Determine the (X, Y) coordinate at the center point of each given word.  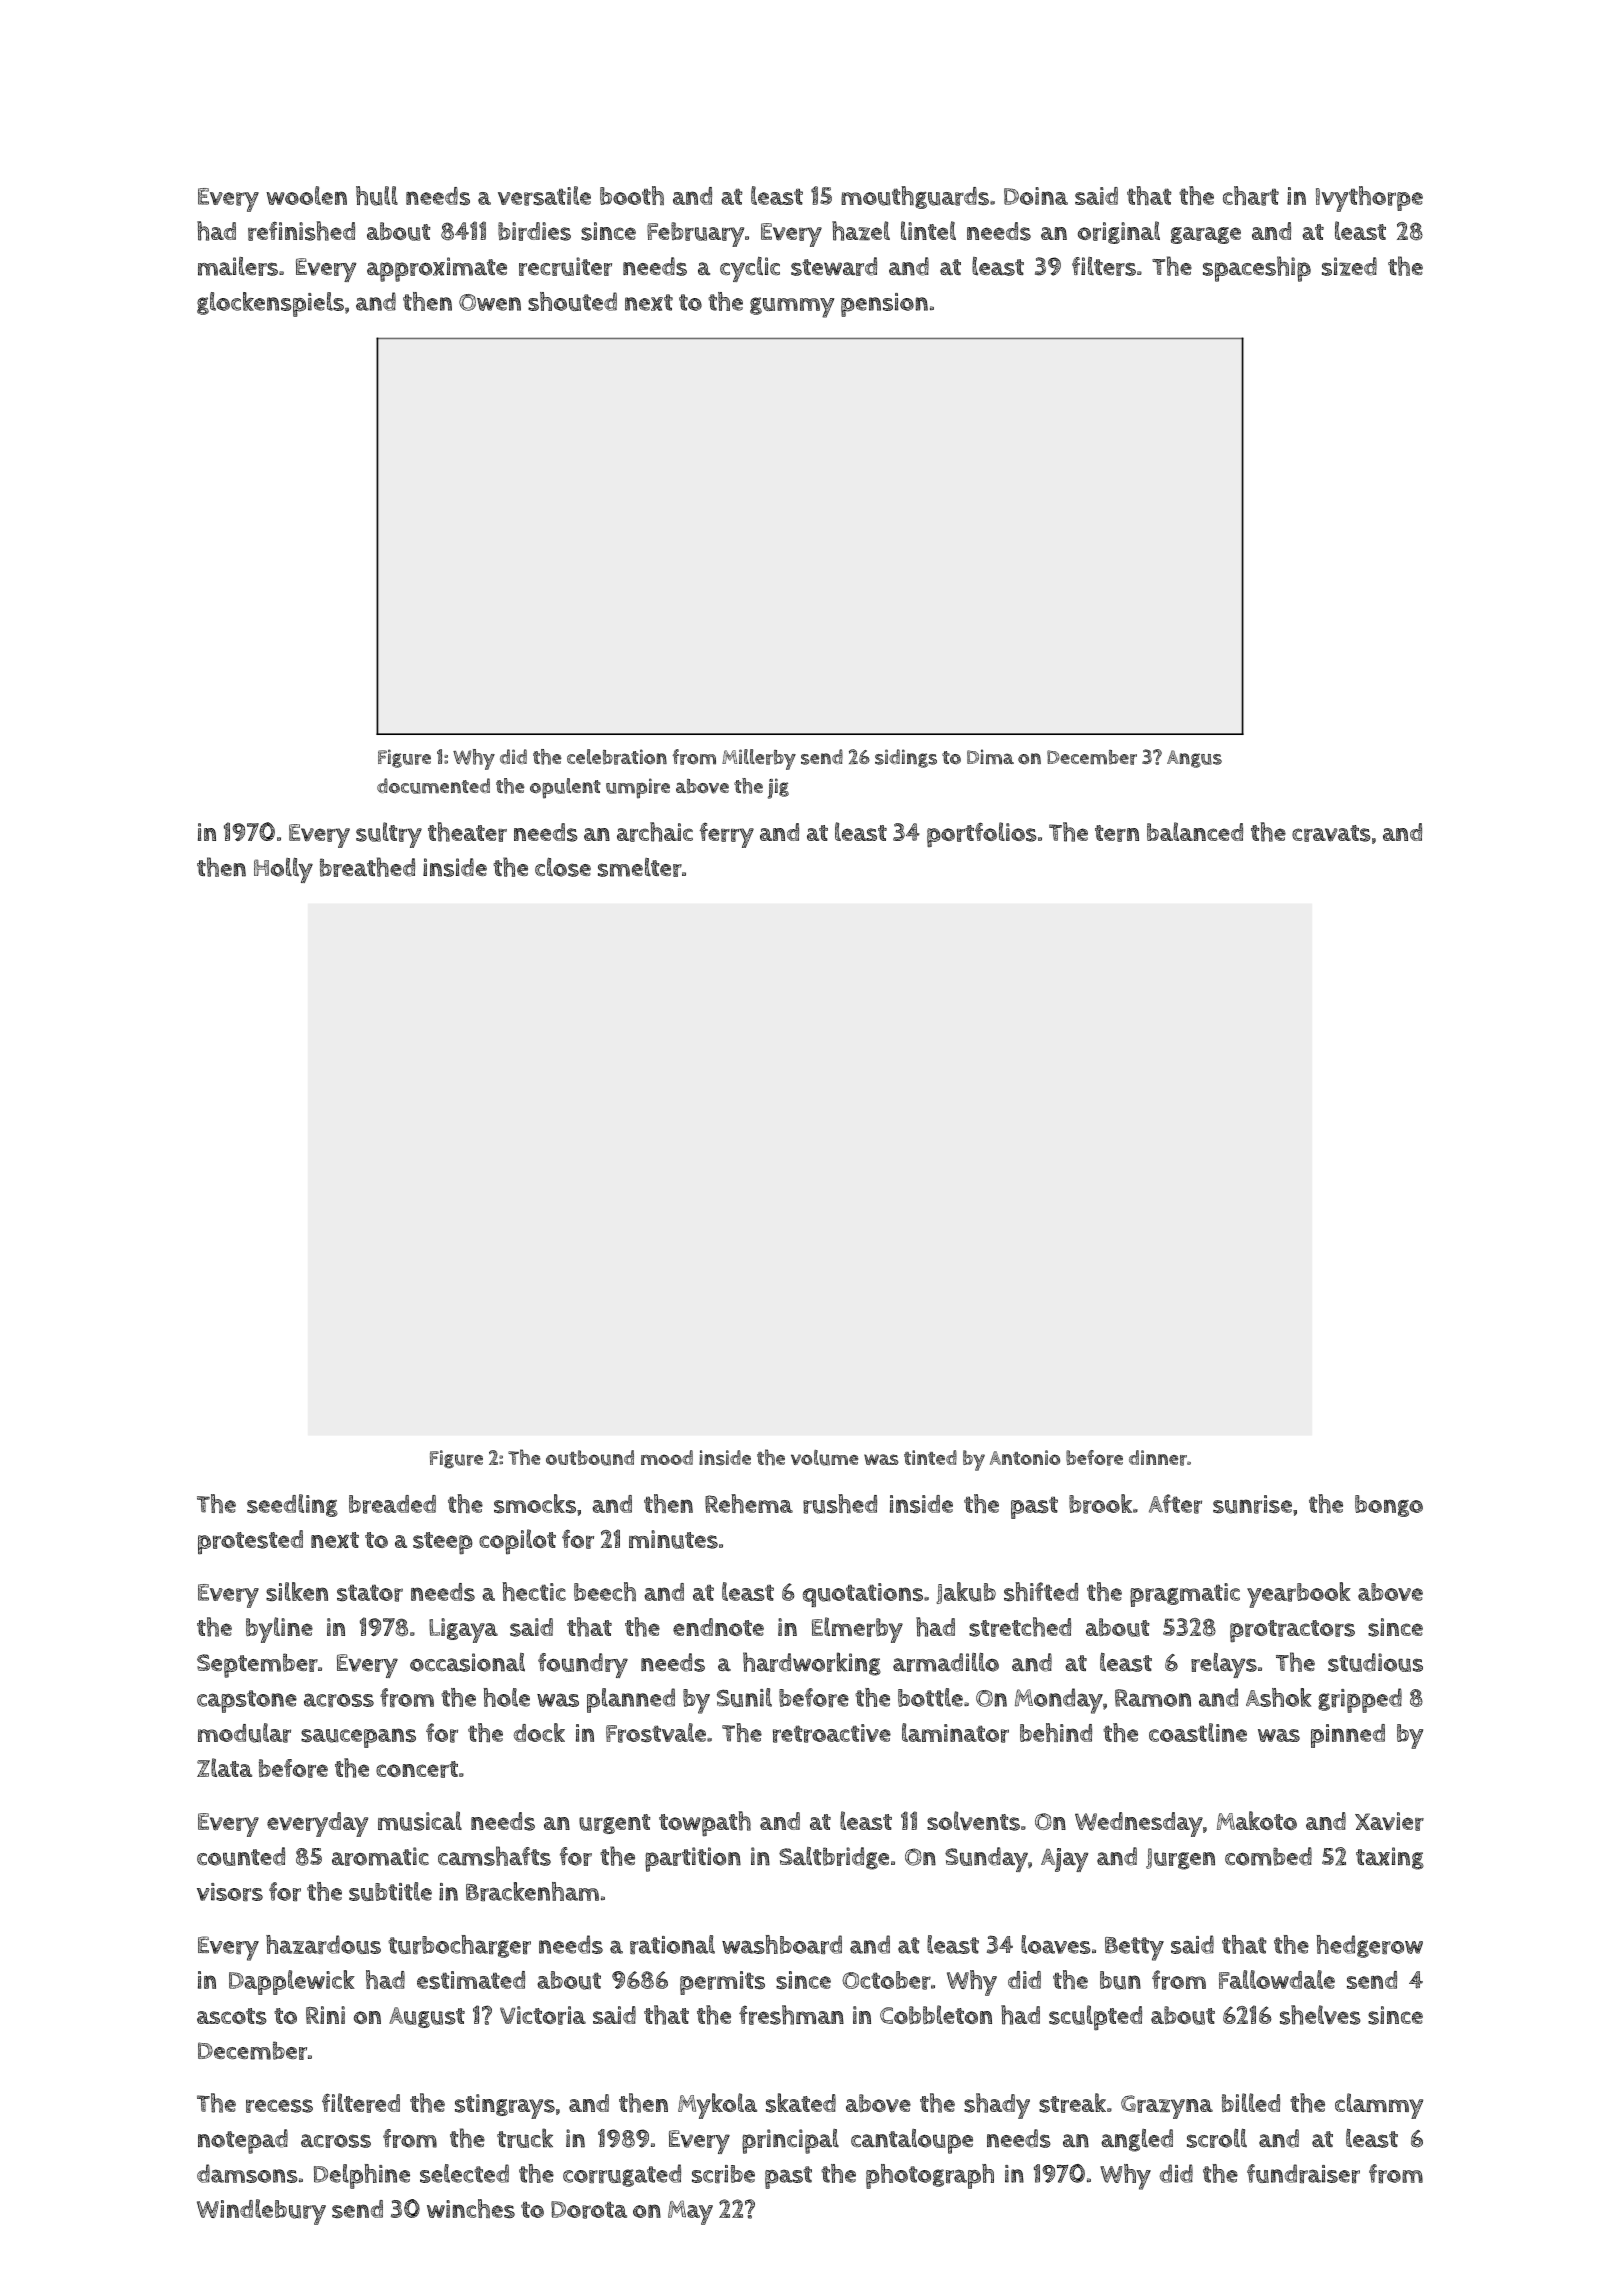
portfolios (982, 835)
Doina (1036, 196)
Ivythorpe (1369, 199)
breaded (392, 1504)
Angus (1194, 759)
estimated (471, 1980)
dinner (1158, 1458)
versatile (544, 196)
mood (667, 1457)
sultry (389, 835)
